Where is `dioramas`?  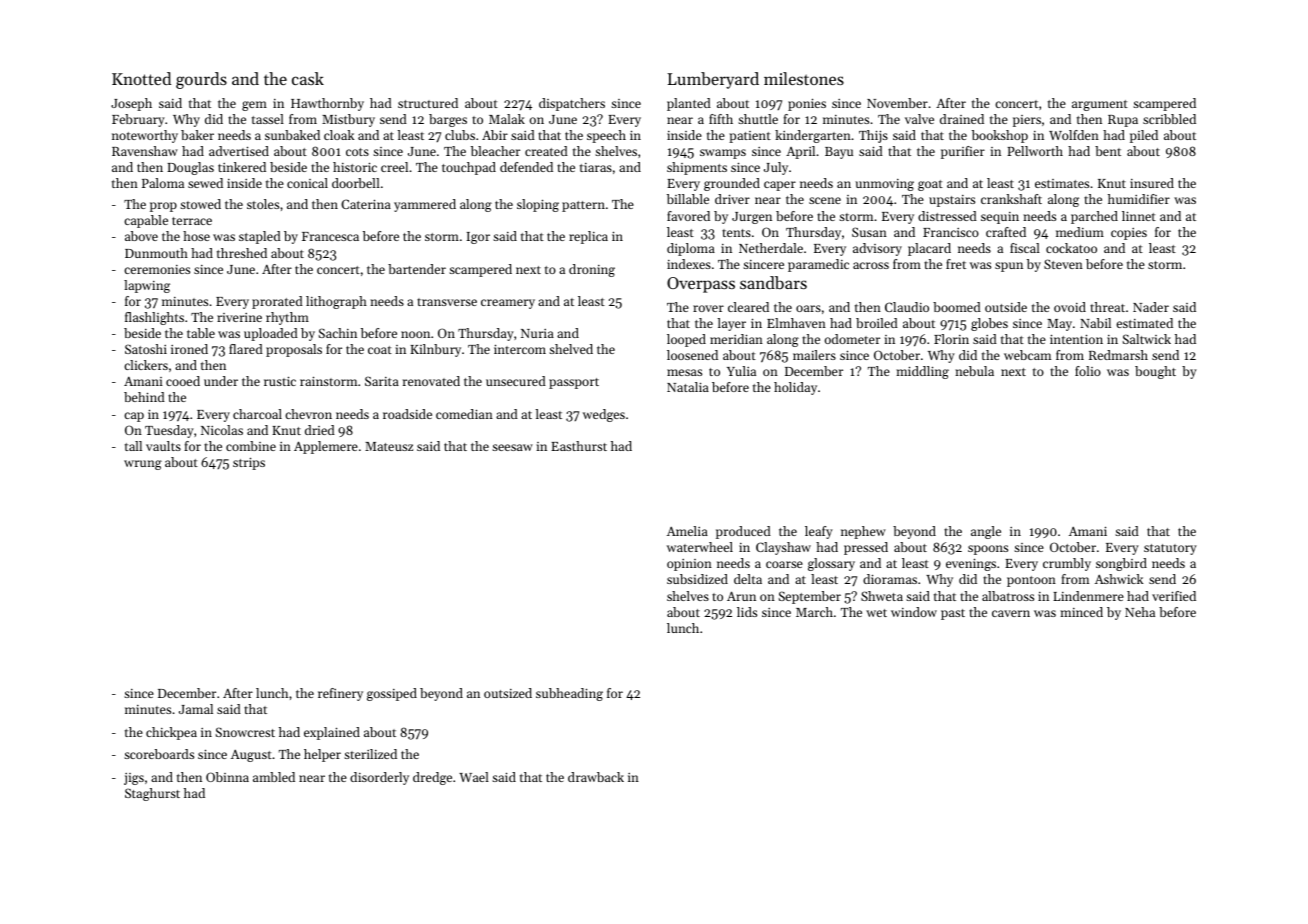
dioramas is located at coordinates (890, 579).
